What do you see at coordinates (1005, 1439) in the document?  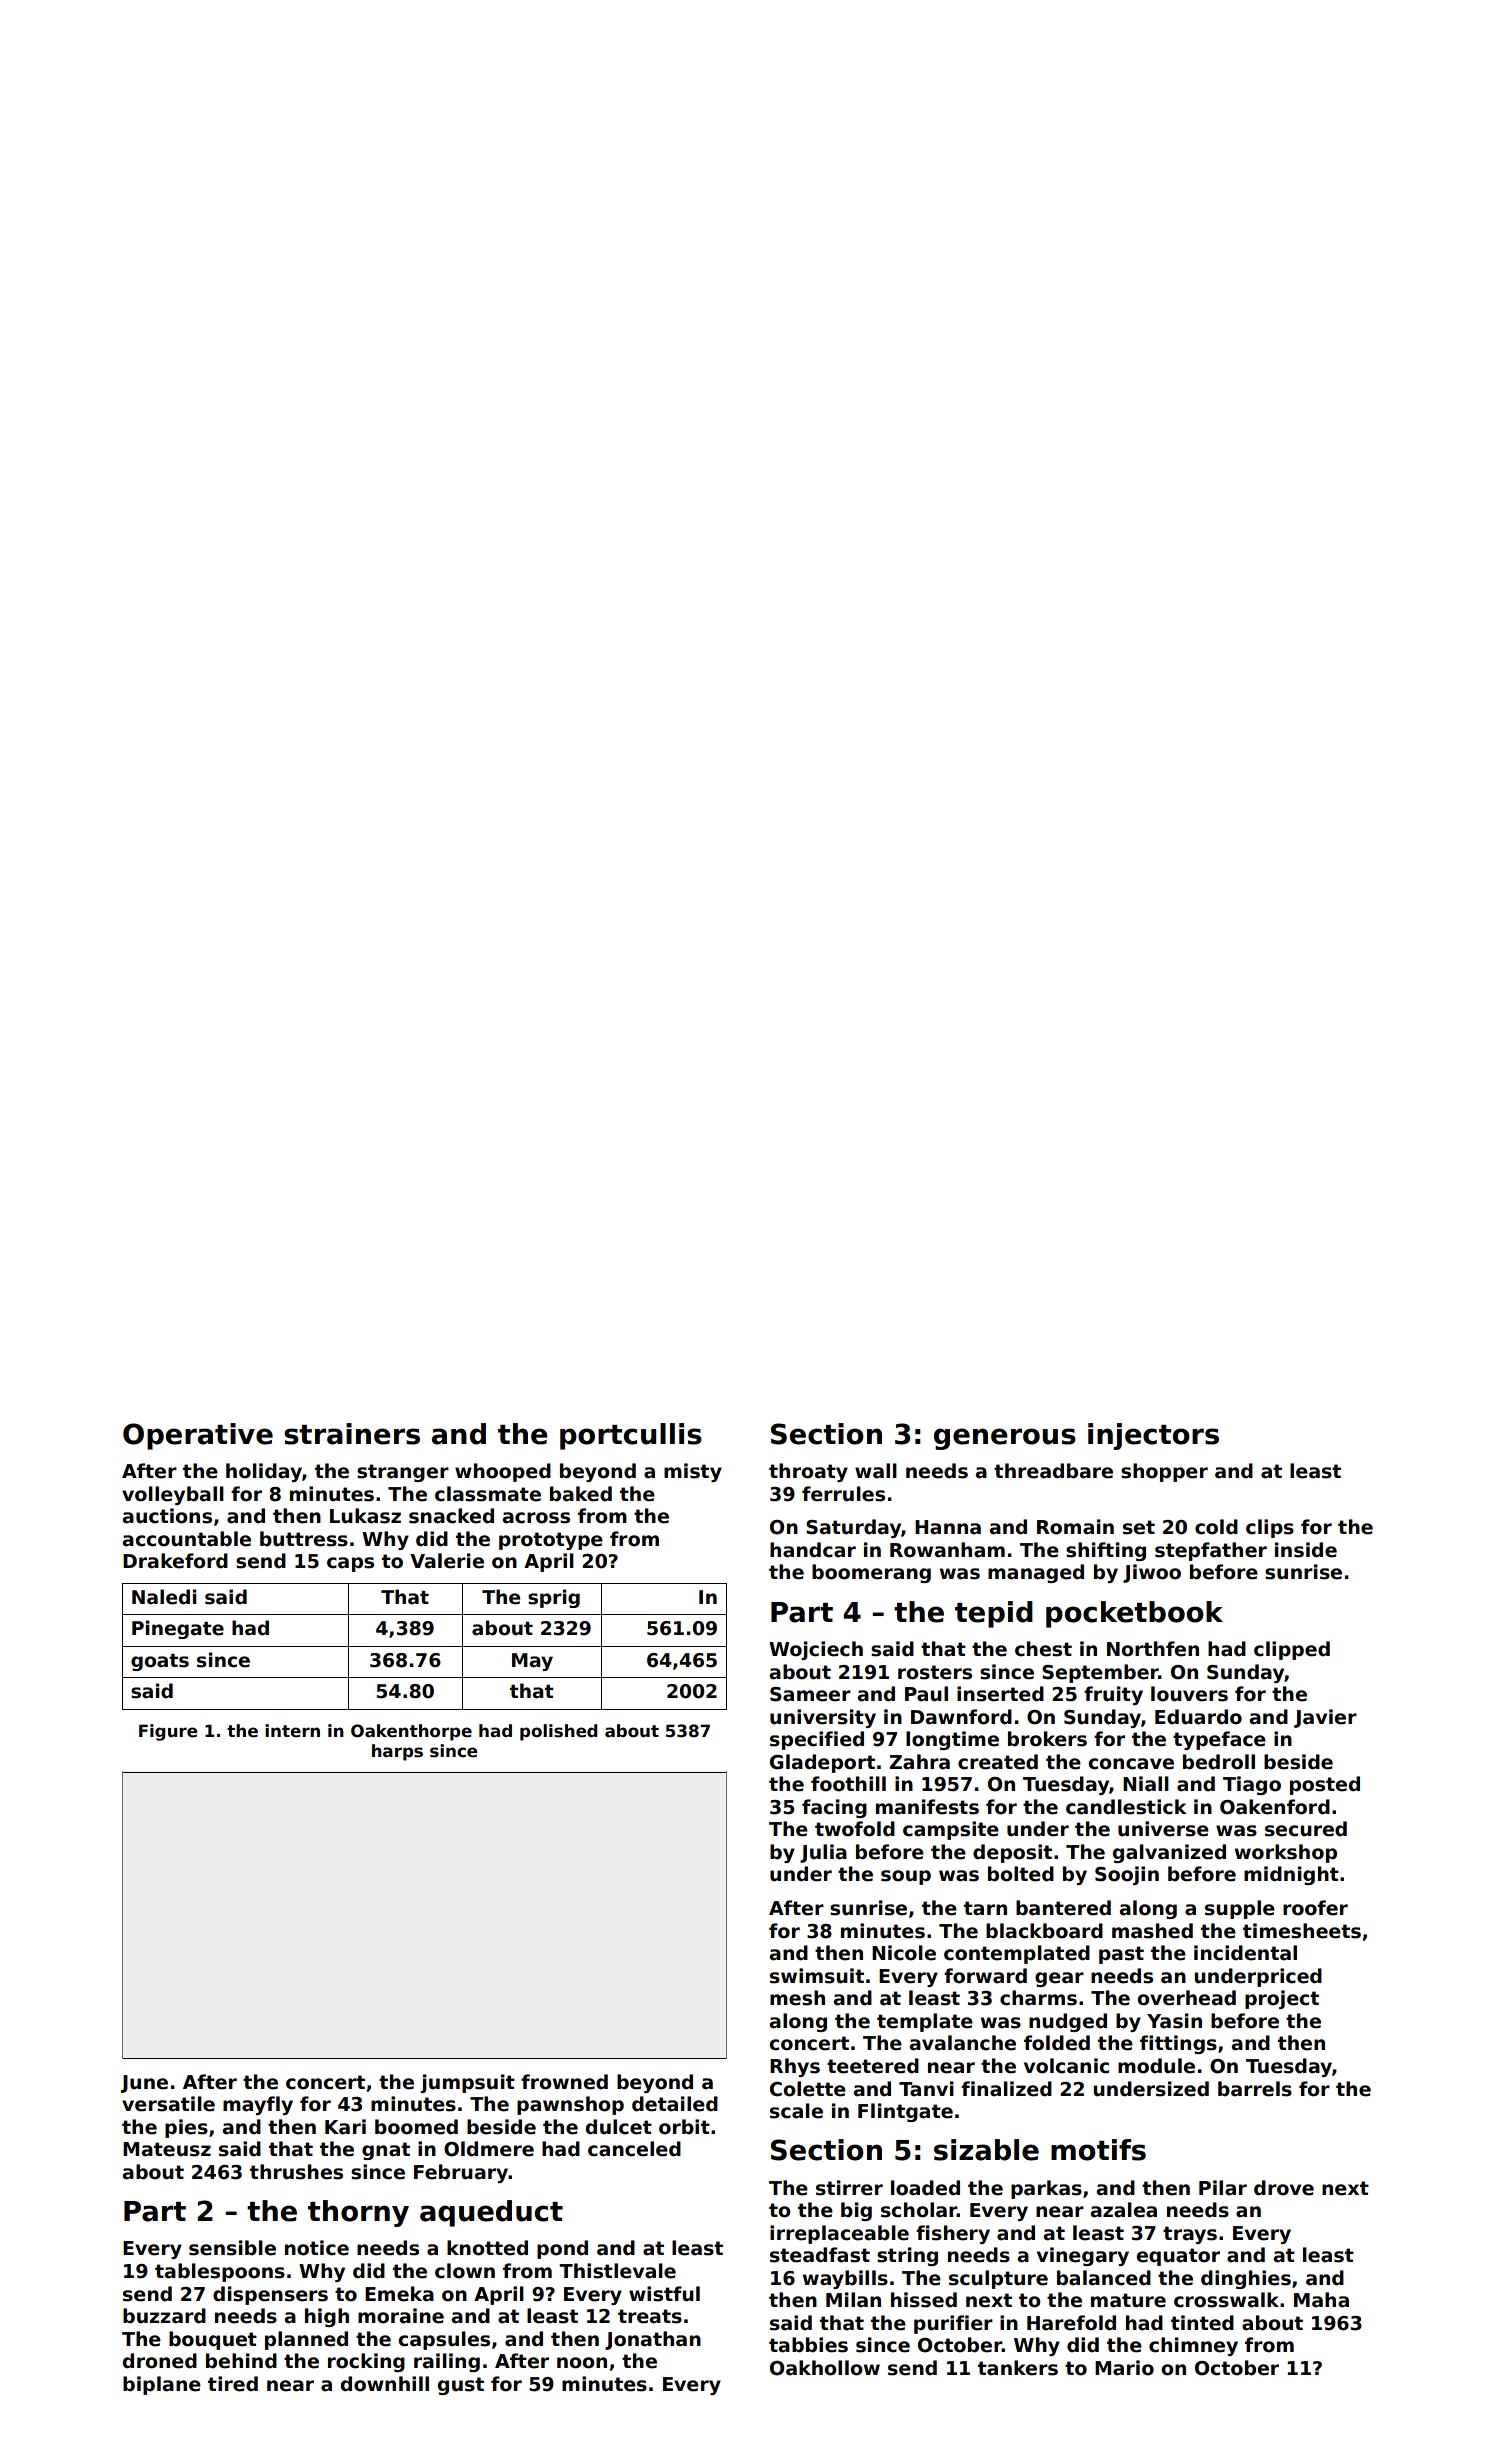 I see `generous` at bounding box center [1005, 1439].
